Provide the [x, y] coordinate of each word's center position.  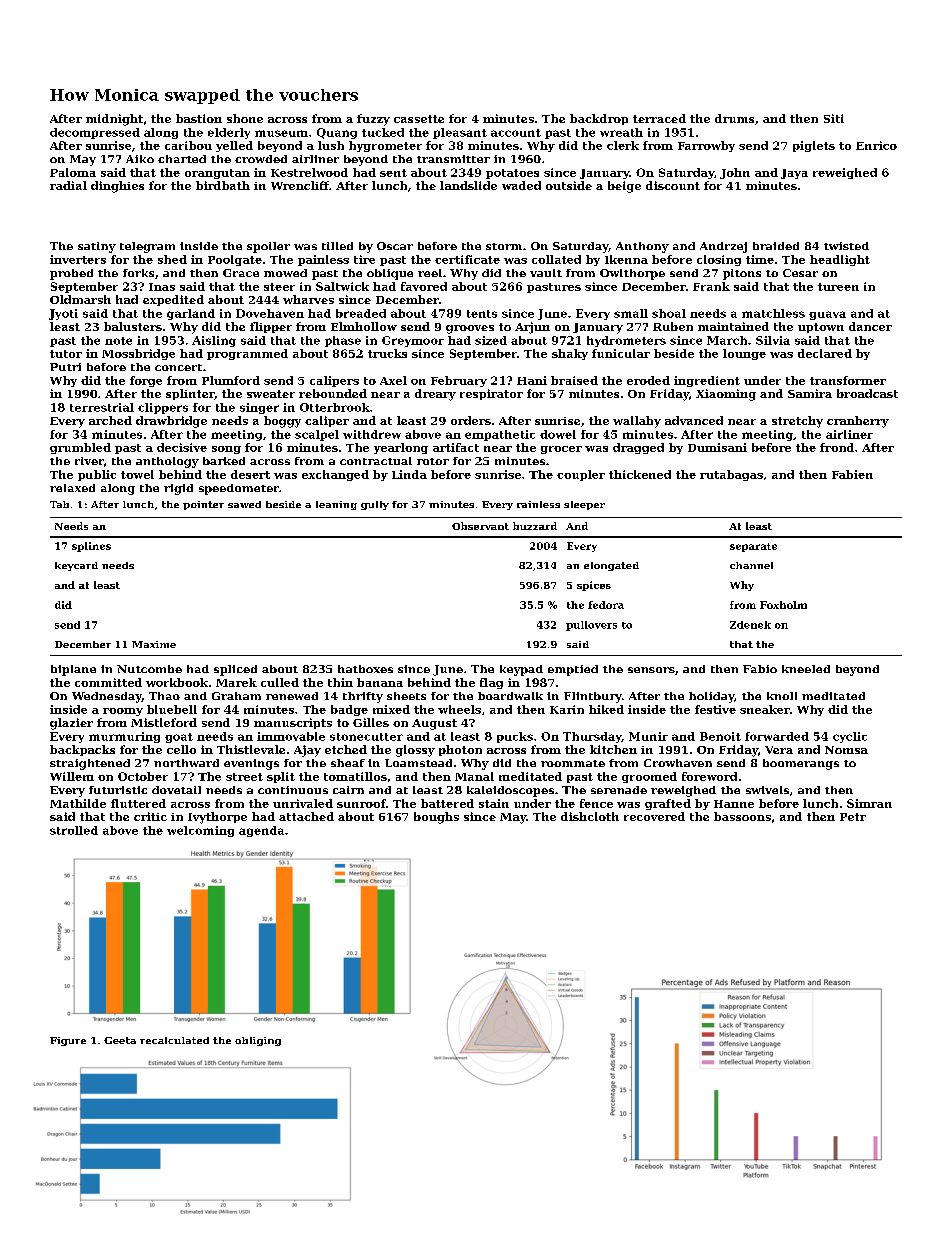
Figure [68, 1041]
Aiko [140, 159]
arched [110, 420]
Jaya [794, 174]
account [516, 133]
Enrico [876, 145]
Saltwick [342, 286]
